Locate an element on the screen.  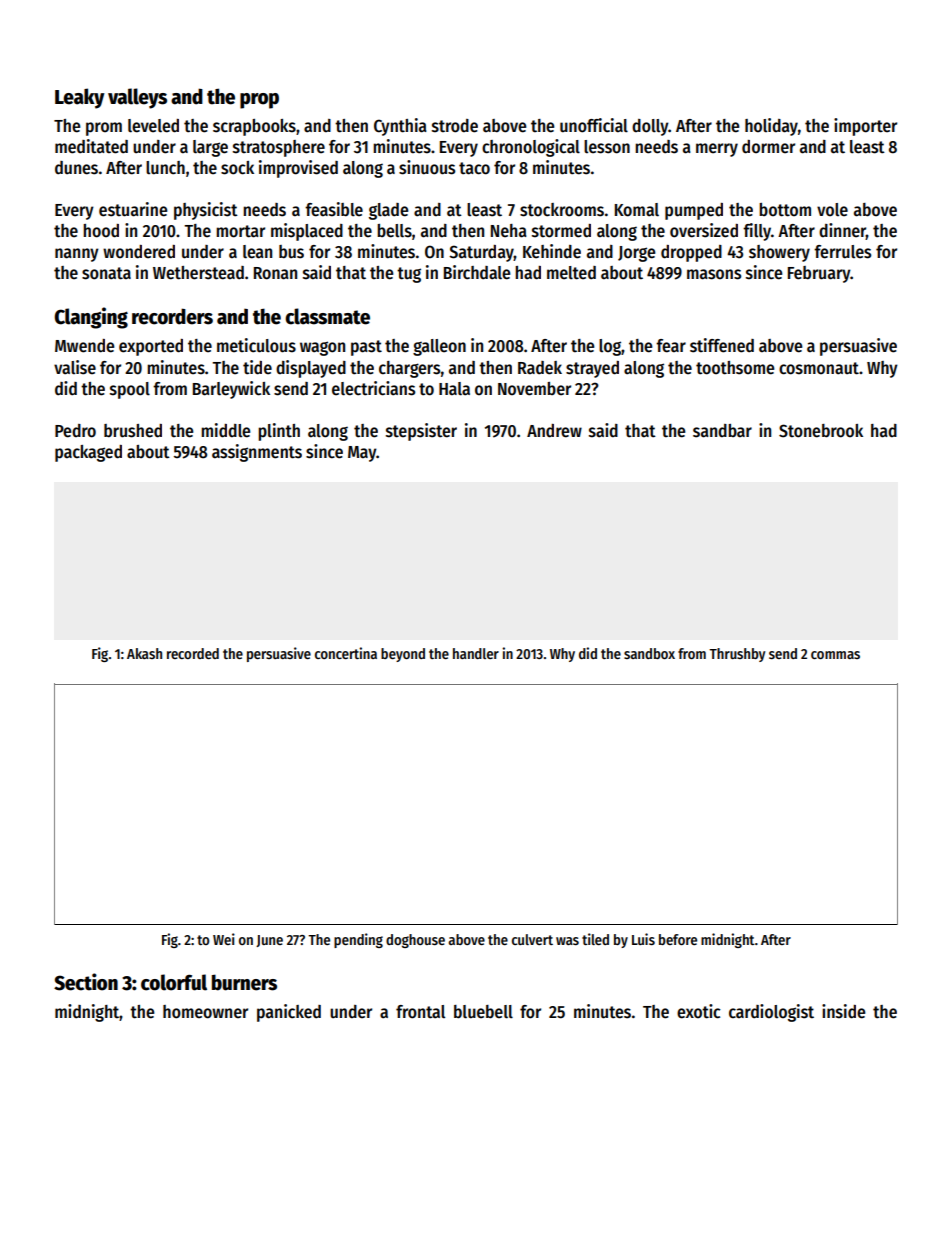
stepsister is located at coordinates (421, 432).
